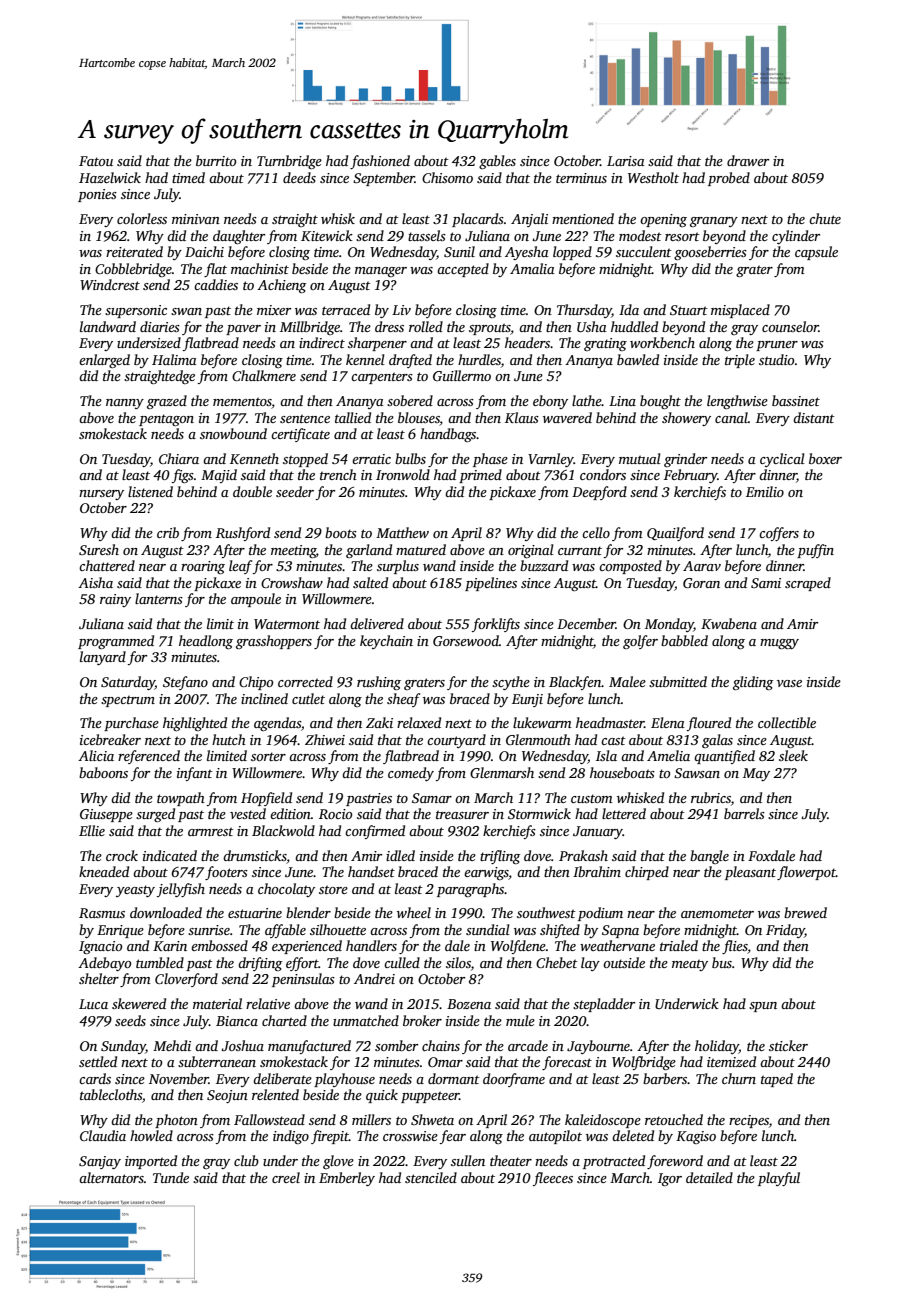  Describe the element at coordinates (286, 1177) in the image. I see `creel` at that location.
